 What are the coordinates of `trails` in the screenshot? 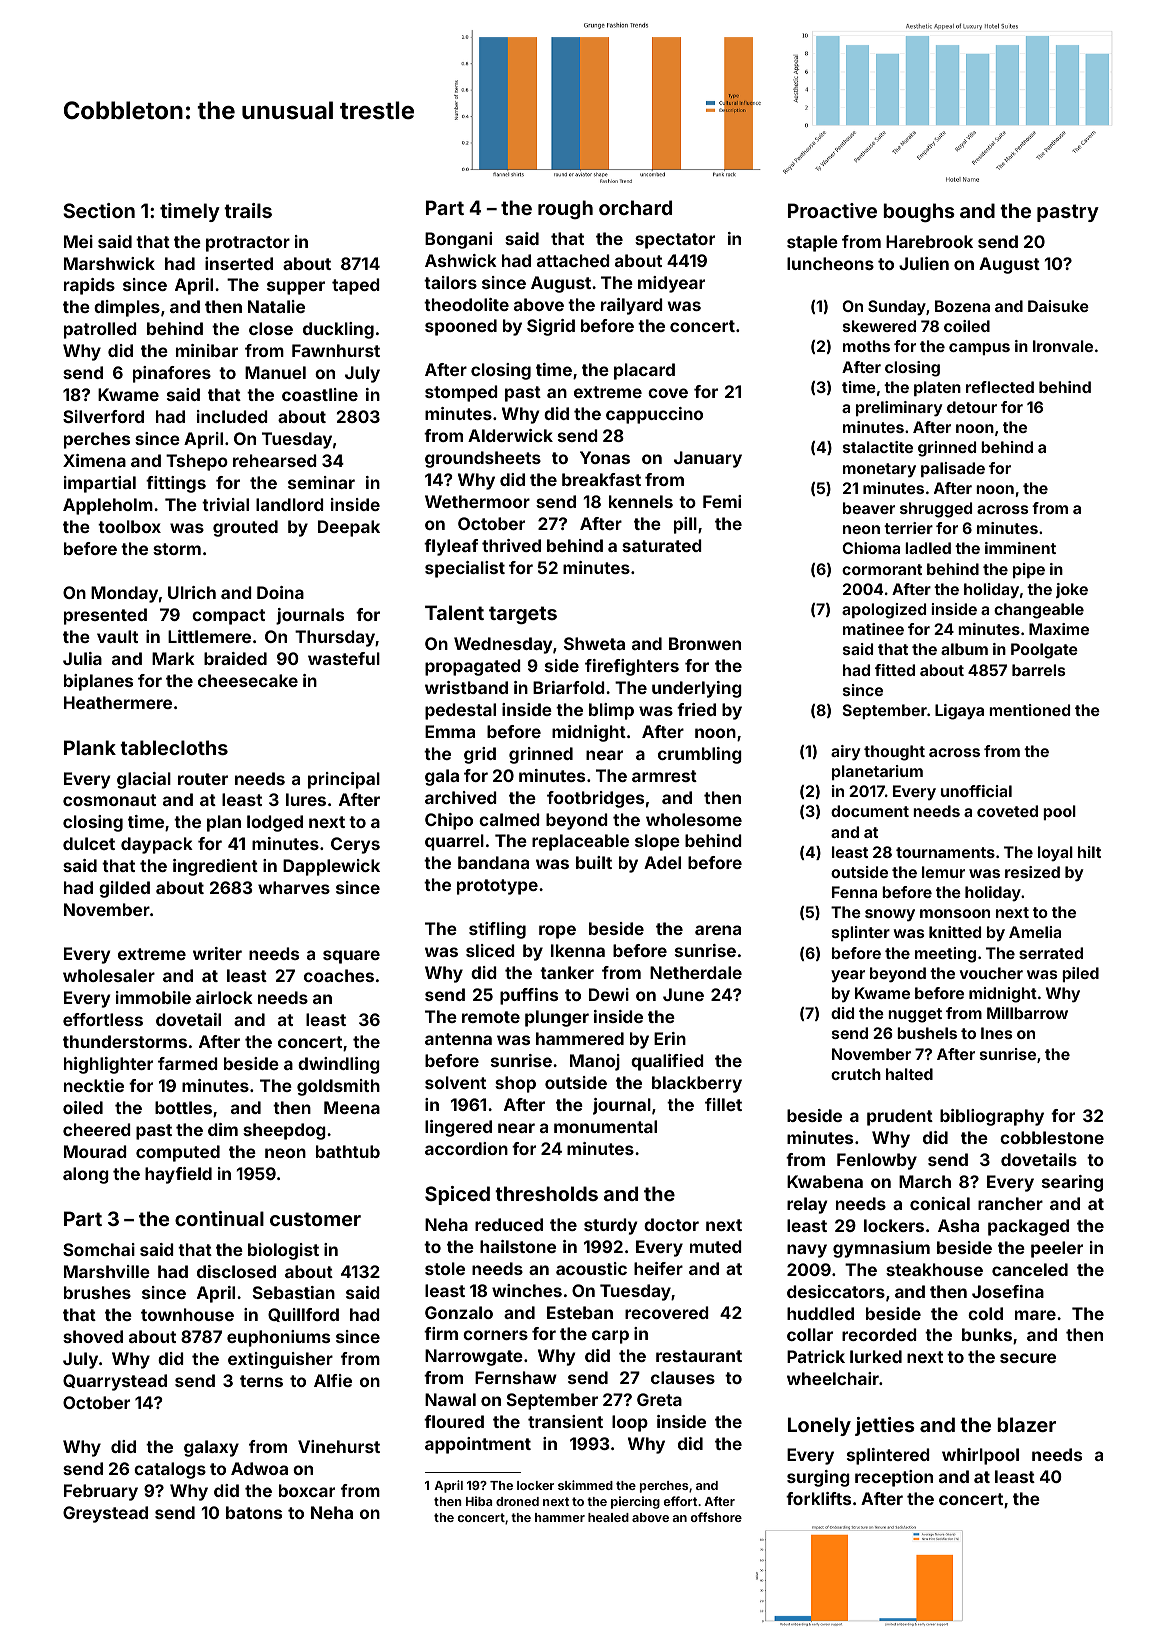 It's located at (248, 210).
